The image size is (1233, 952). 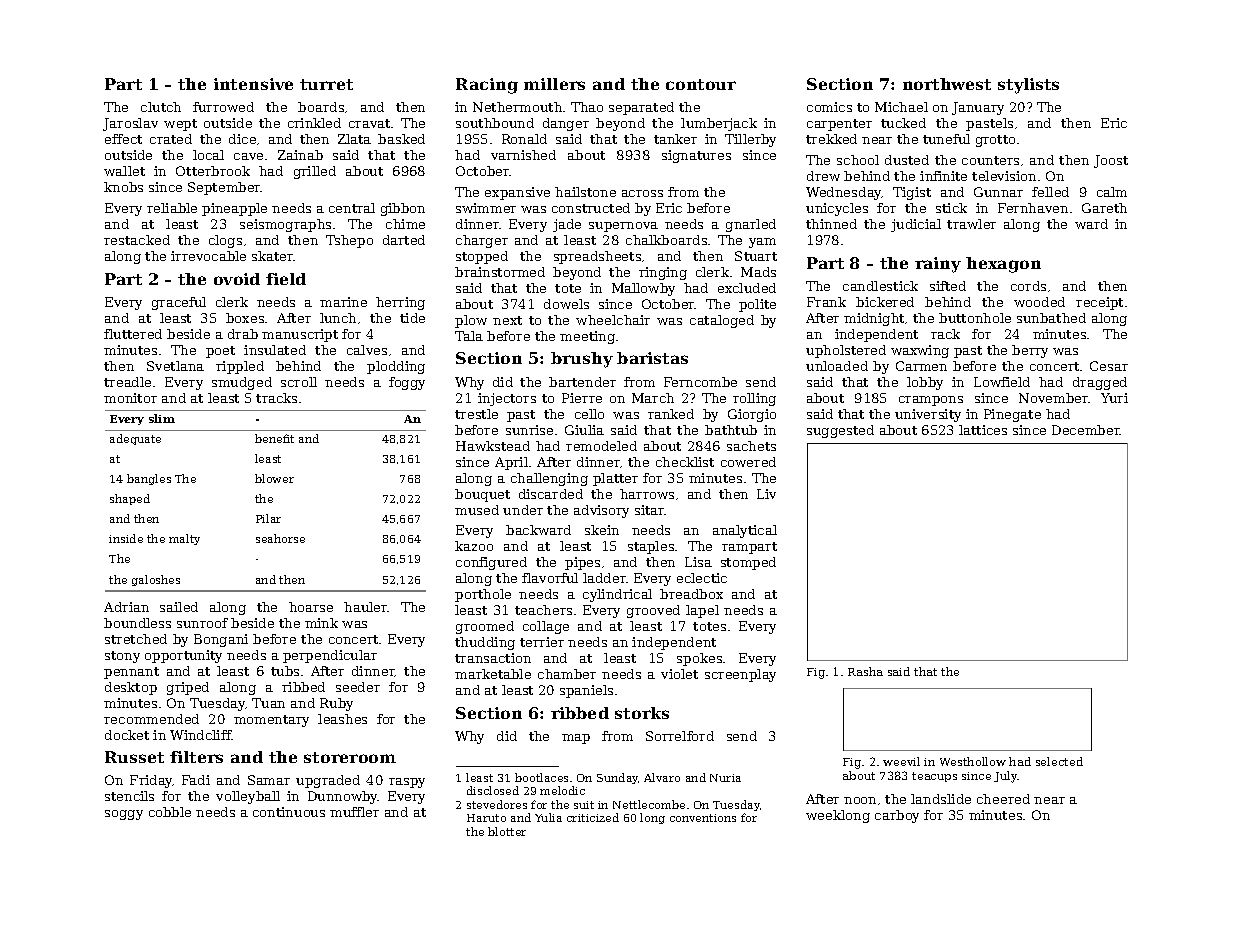 I want to click on analytical, so click(x=745, y=531).
